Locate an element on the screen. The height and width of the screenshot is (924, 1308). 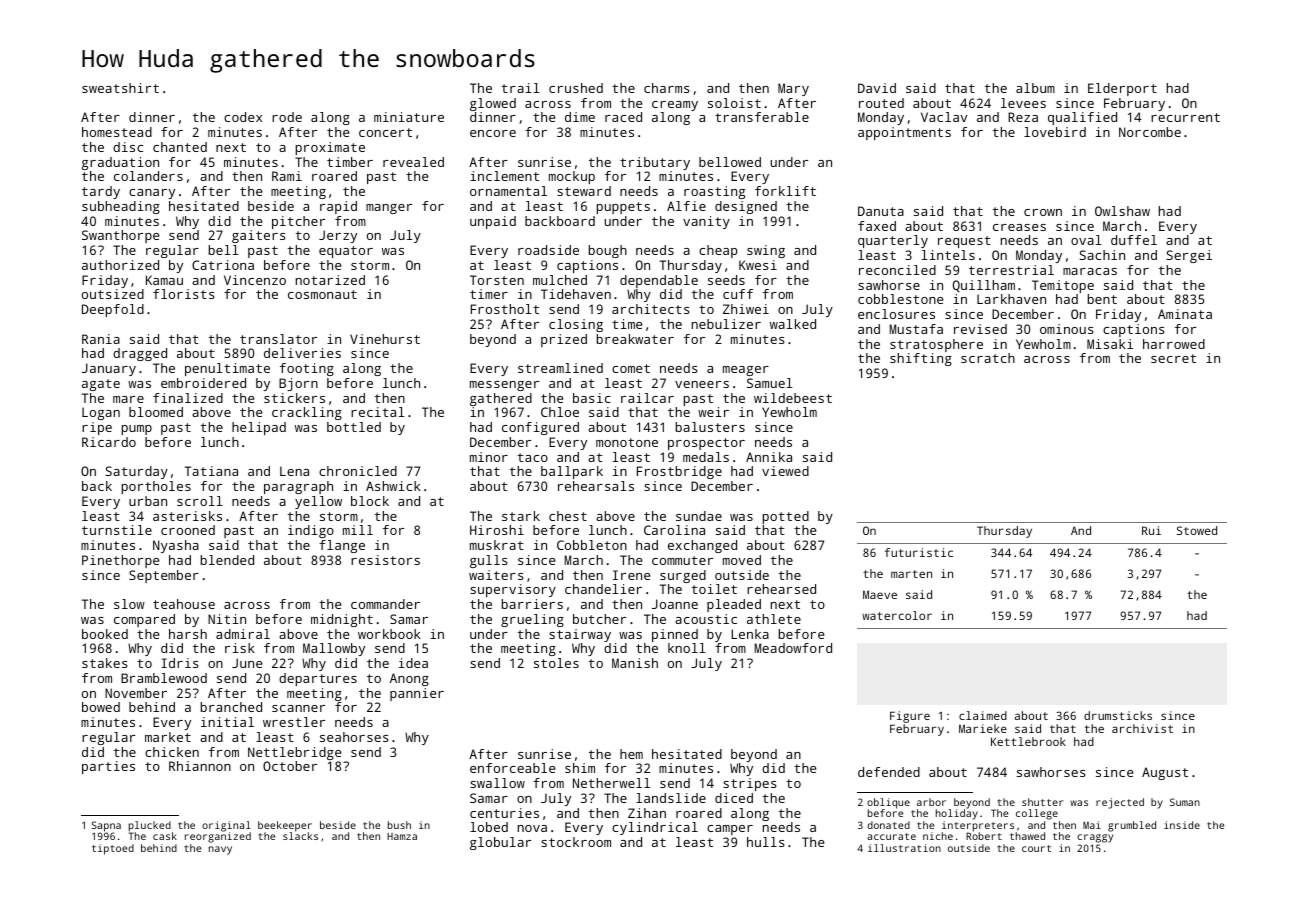
tardy is located at coordinates (101, 192).
